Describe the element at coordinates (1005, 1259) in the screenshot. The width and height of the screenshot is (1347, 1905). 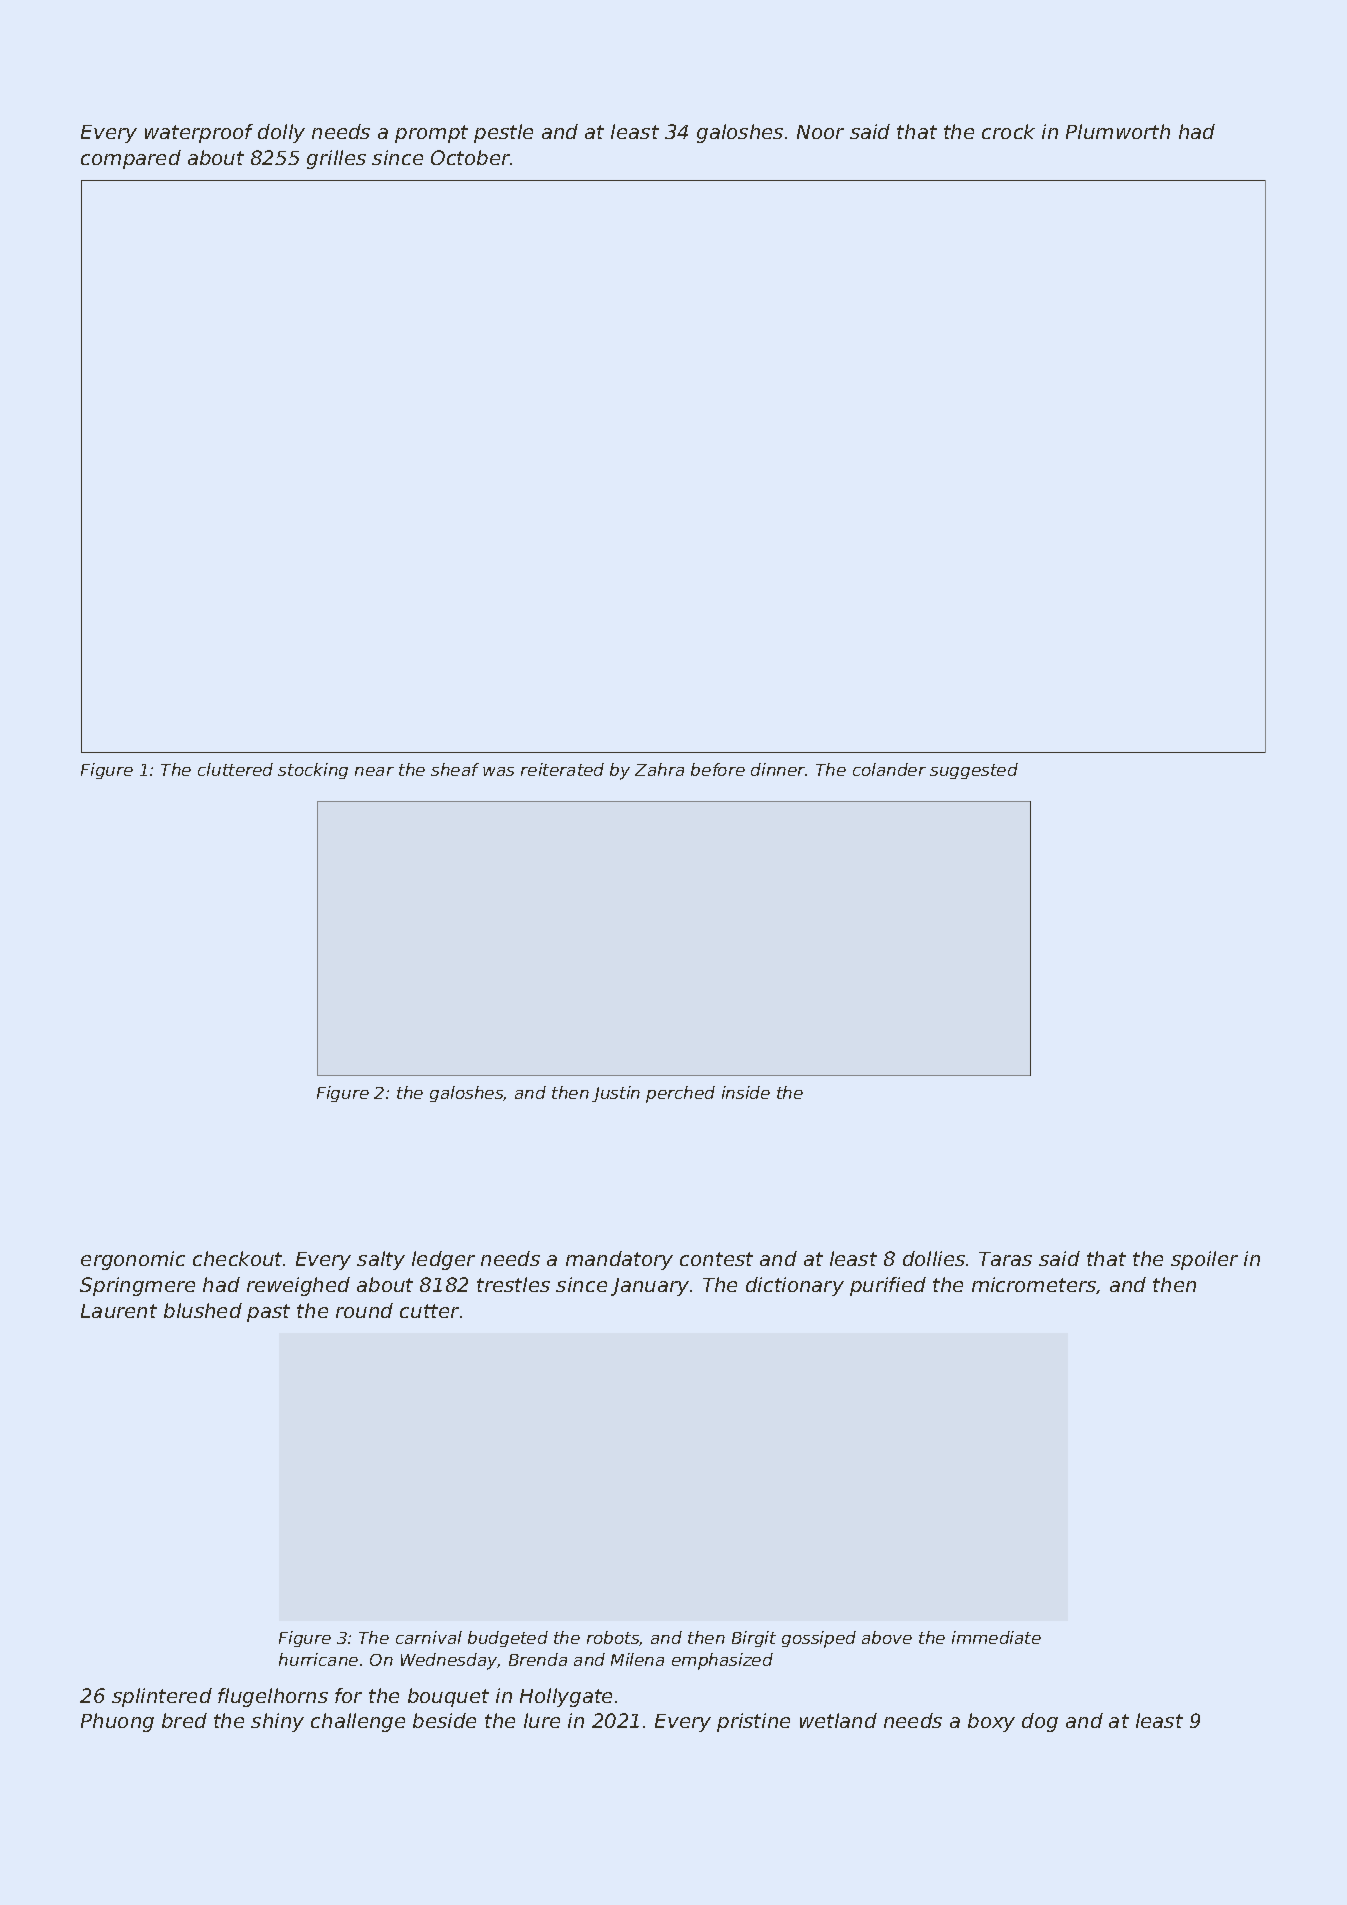
I see `Taras` at that location.
